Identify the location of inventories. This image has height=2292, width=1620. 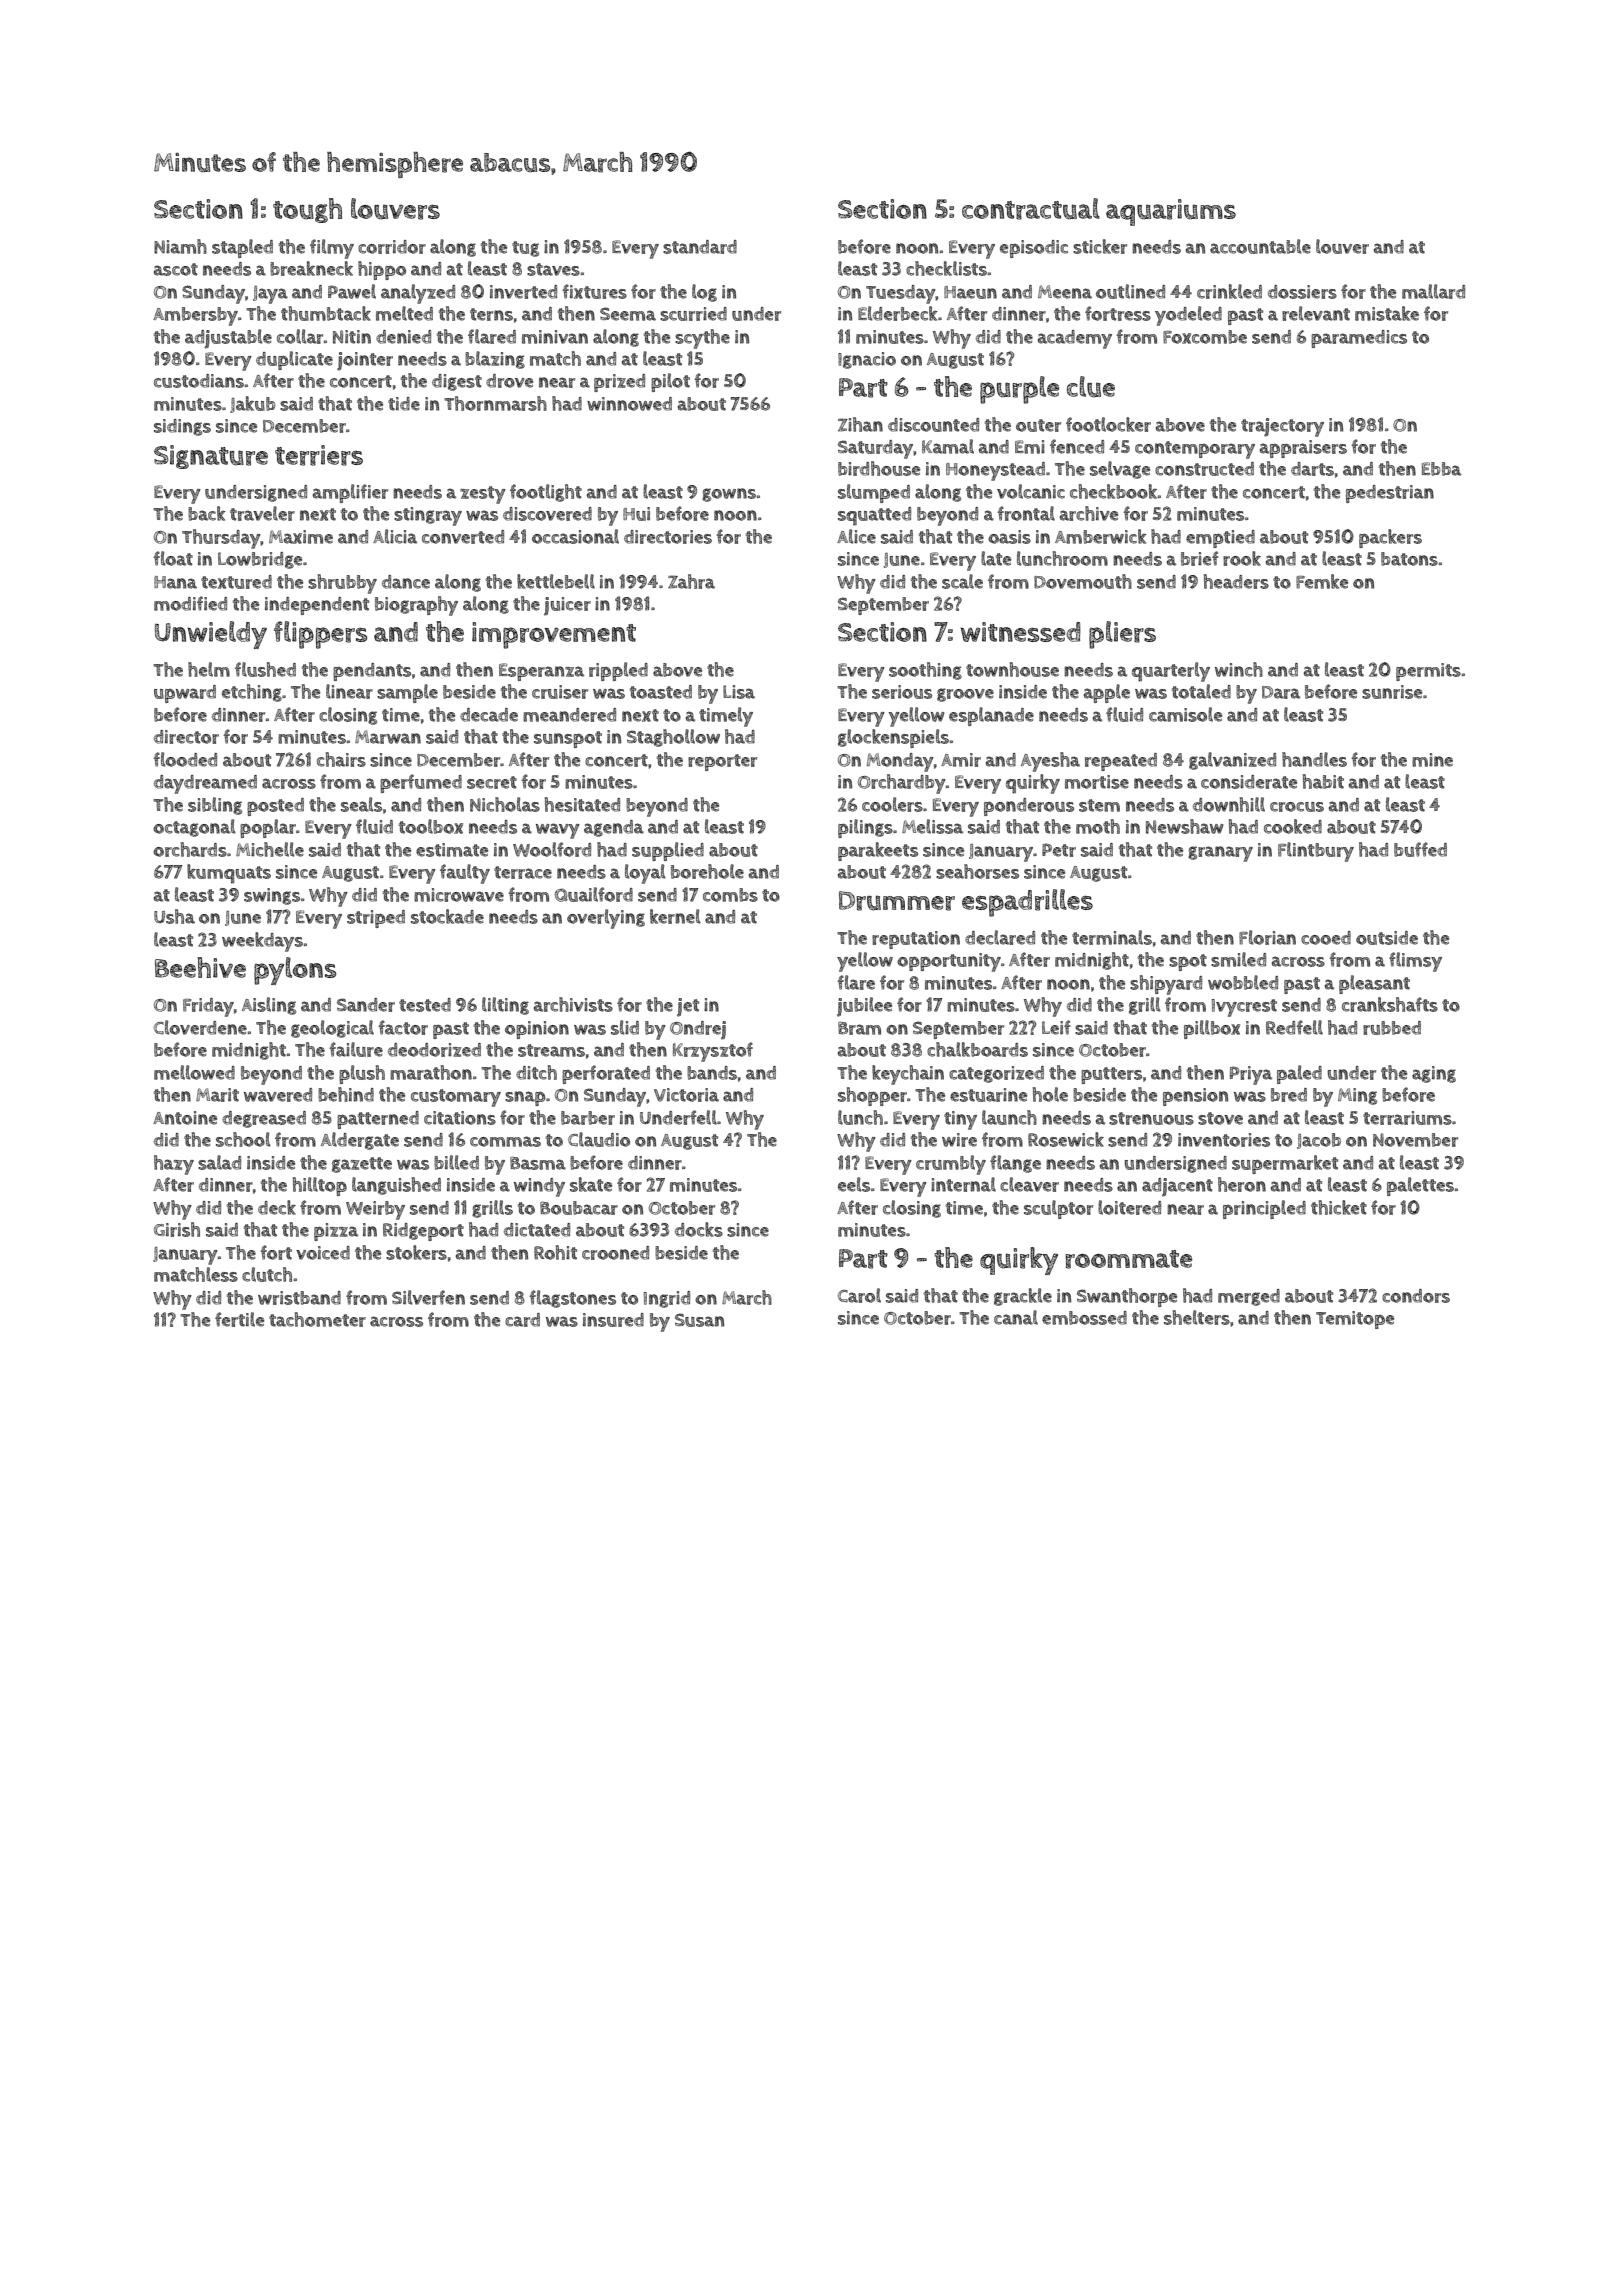
(1224, 1140).
